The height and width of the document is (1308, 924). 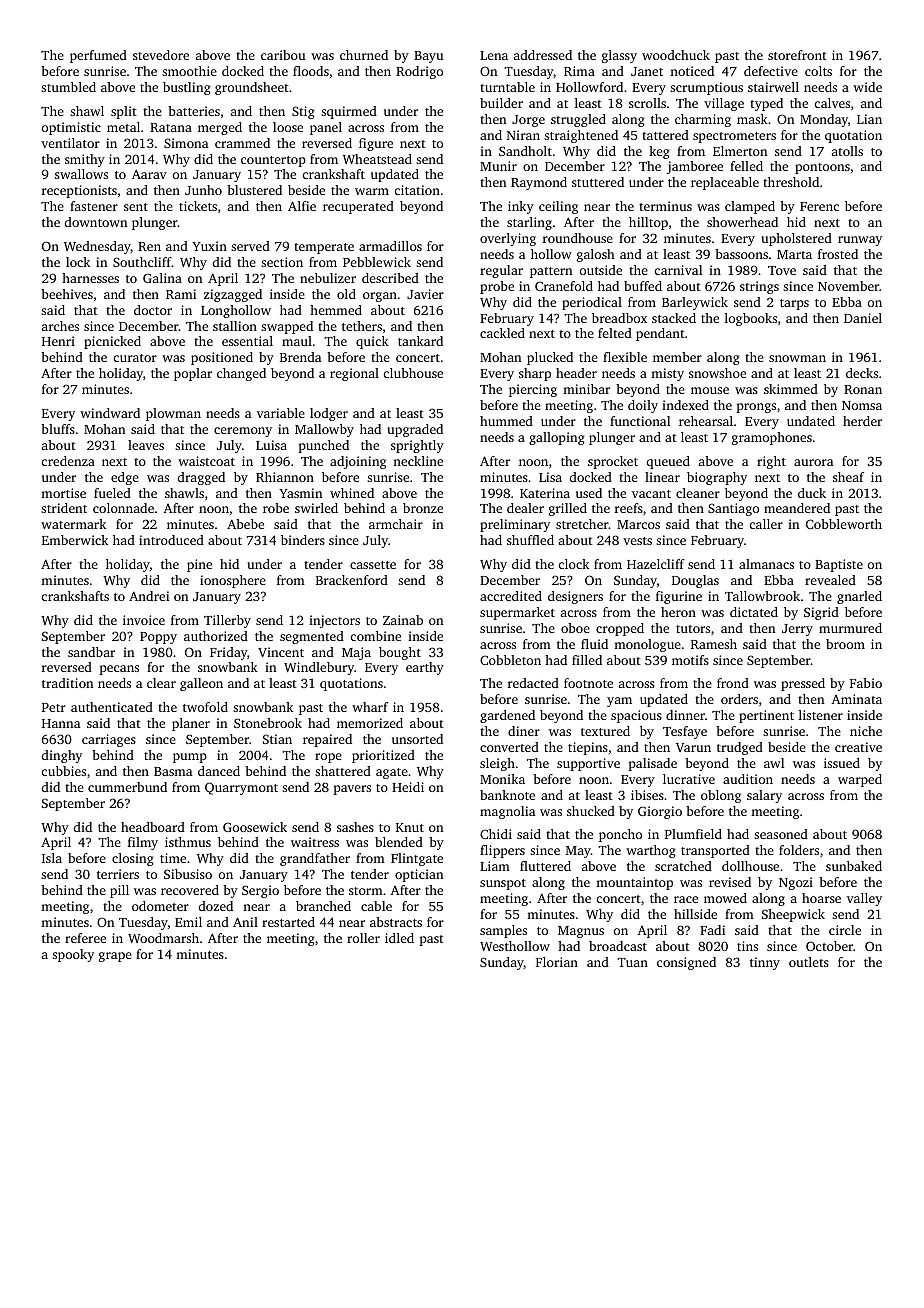 What do you see at coordinates (676, 55) in the document?
I see `woodchuck` at bounding box center [676, 55].
